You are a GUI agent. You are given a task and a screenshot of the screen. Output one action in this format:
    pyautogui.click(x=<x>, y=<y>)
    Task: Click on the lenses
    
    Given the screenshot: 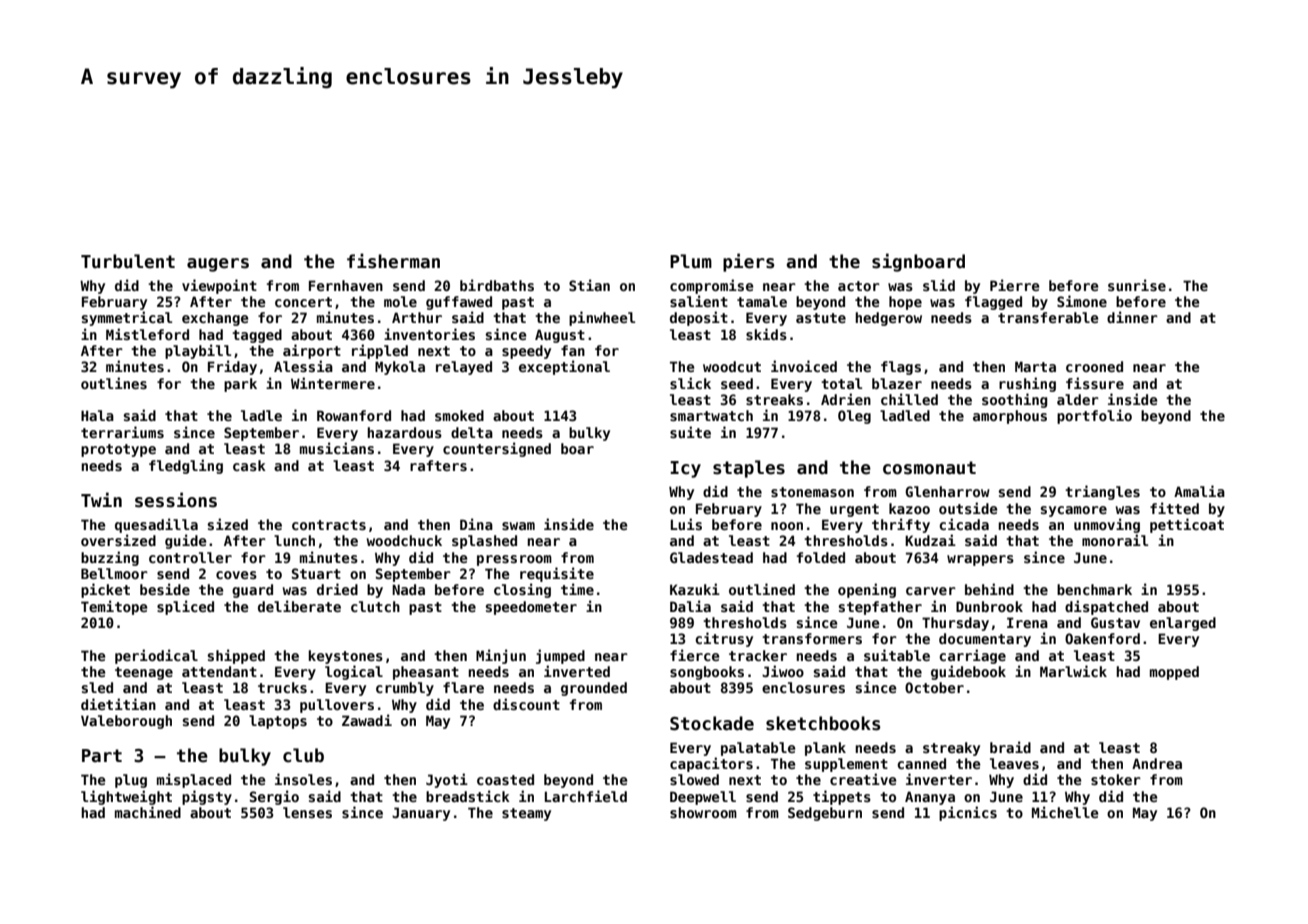 What is the action you would take?
    pyautogui.click(x=307, y=812)
